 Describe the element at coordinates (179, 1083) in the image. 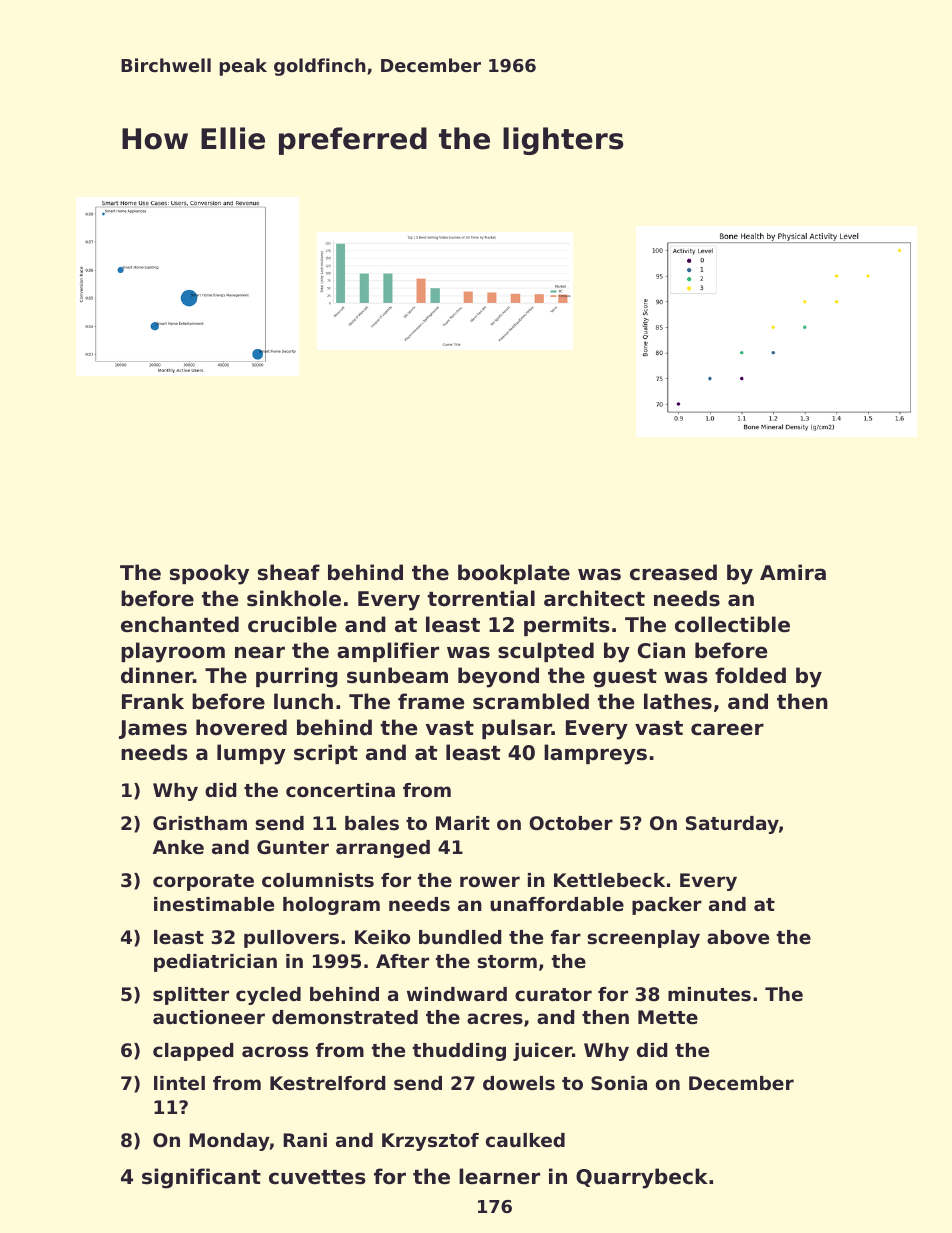

I see `lintel` at that location.
